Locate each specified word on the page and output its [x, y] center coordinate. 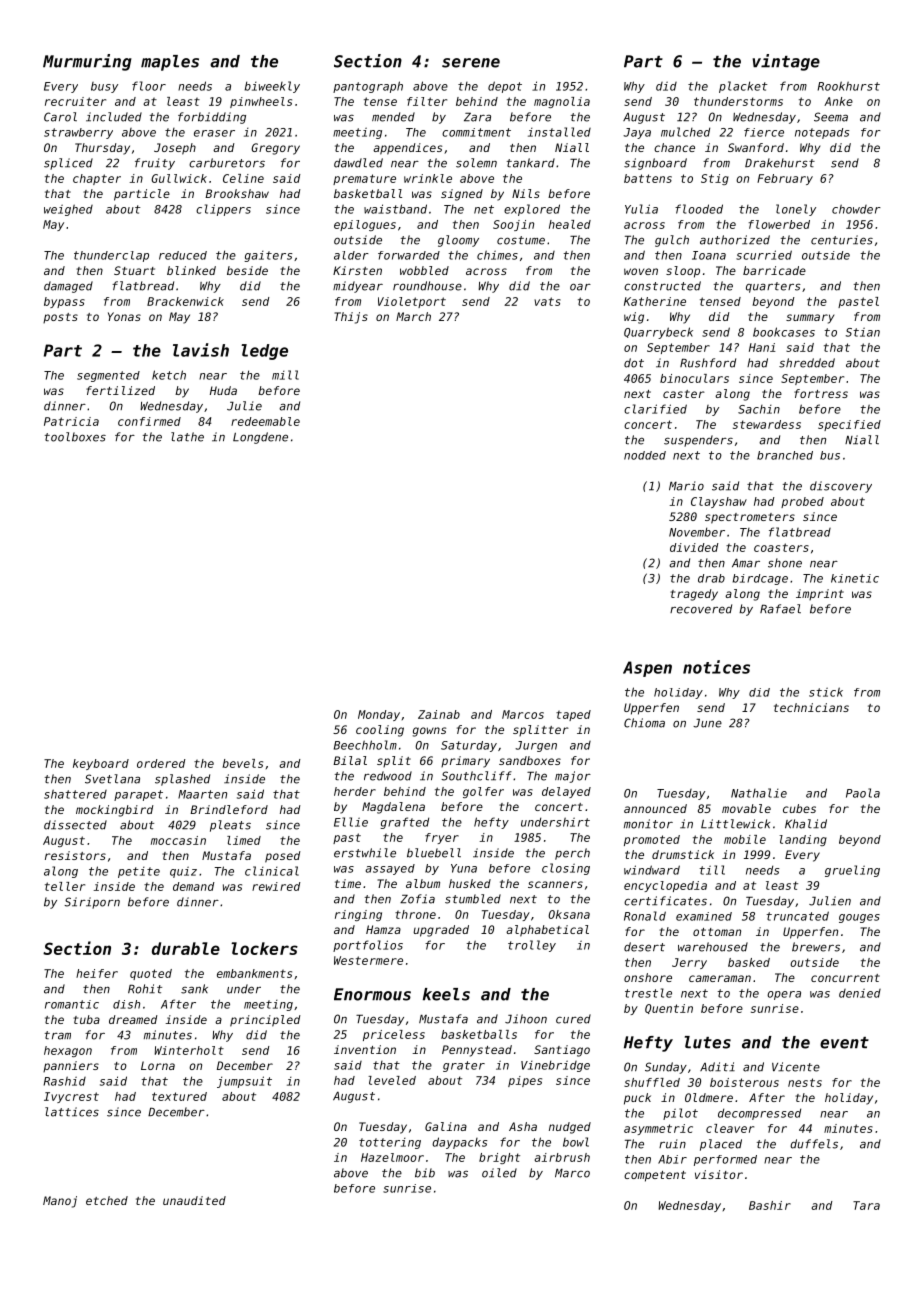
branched [785, 455]
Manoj [60, 1202]
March [413, 316]
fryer [442, 838]
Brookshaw [237, 193]
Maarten [202, 794]
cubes [799, 808]
